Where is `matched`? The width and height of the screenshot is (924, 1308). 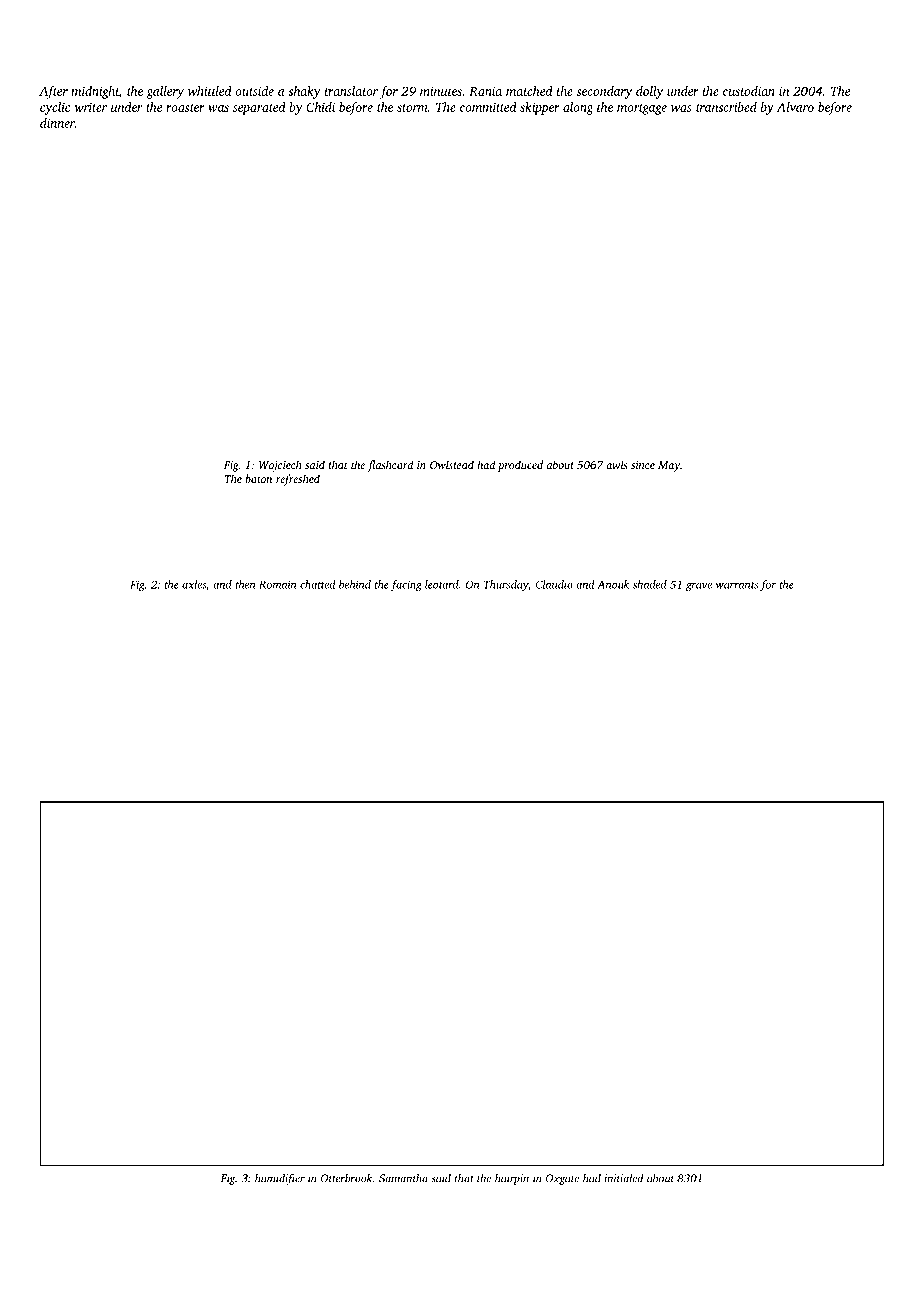
matched is located at coordinates (529, 91).
